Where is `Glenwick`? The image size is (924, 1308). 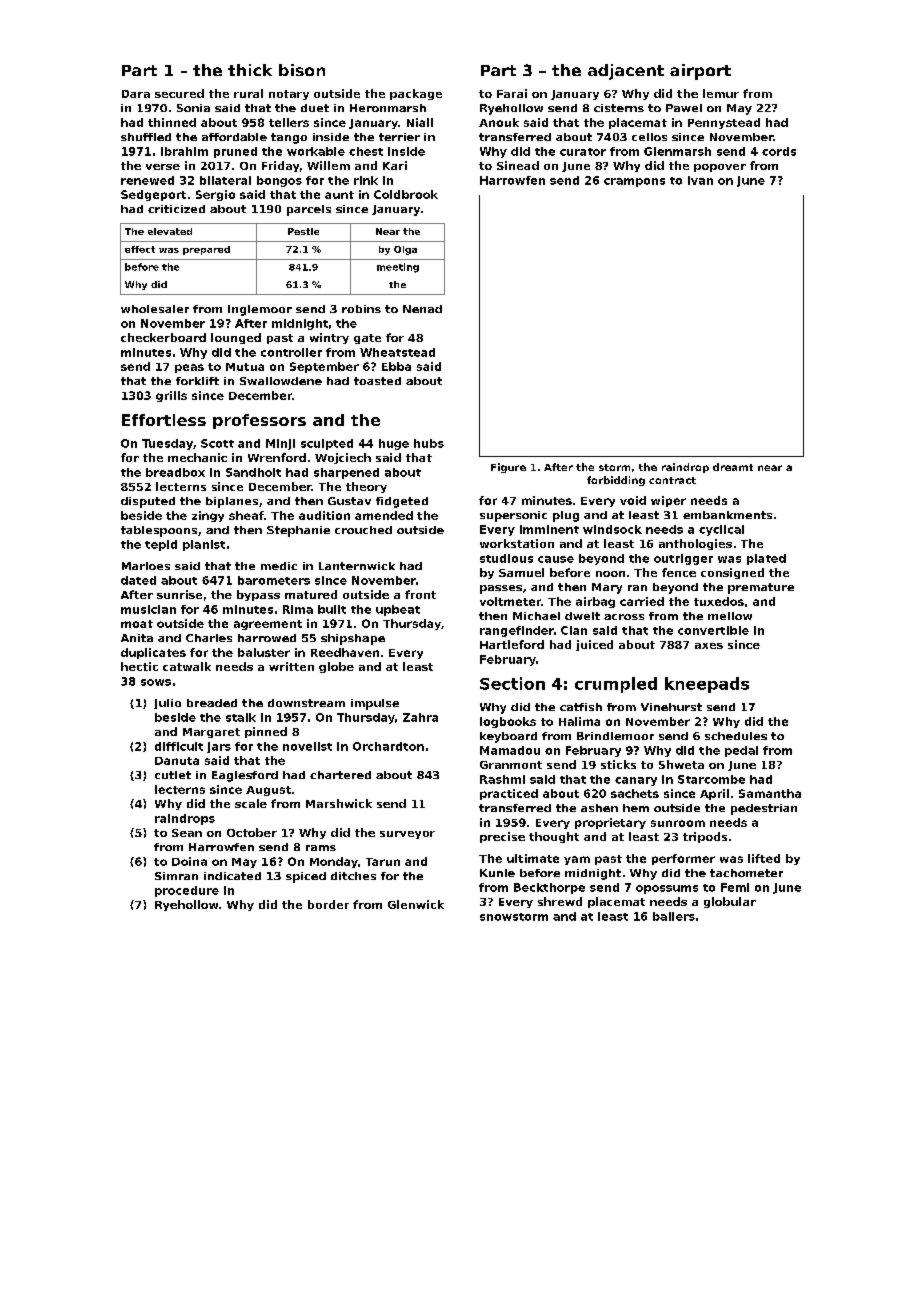 Glenwick is located at coordinates (416, 904).
